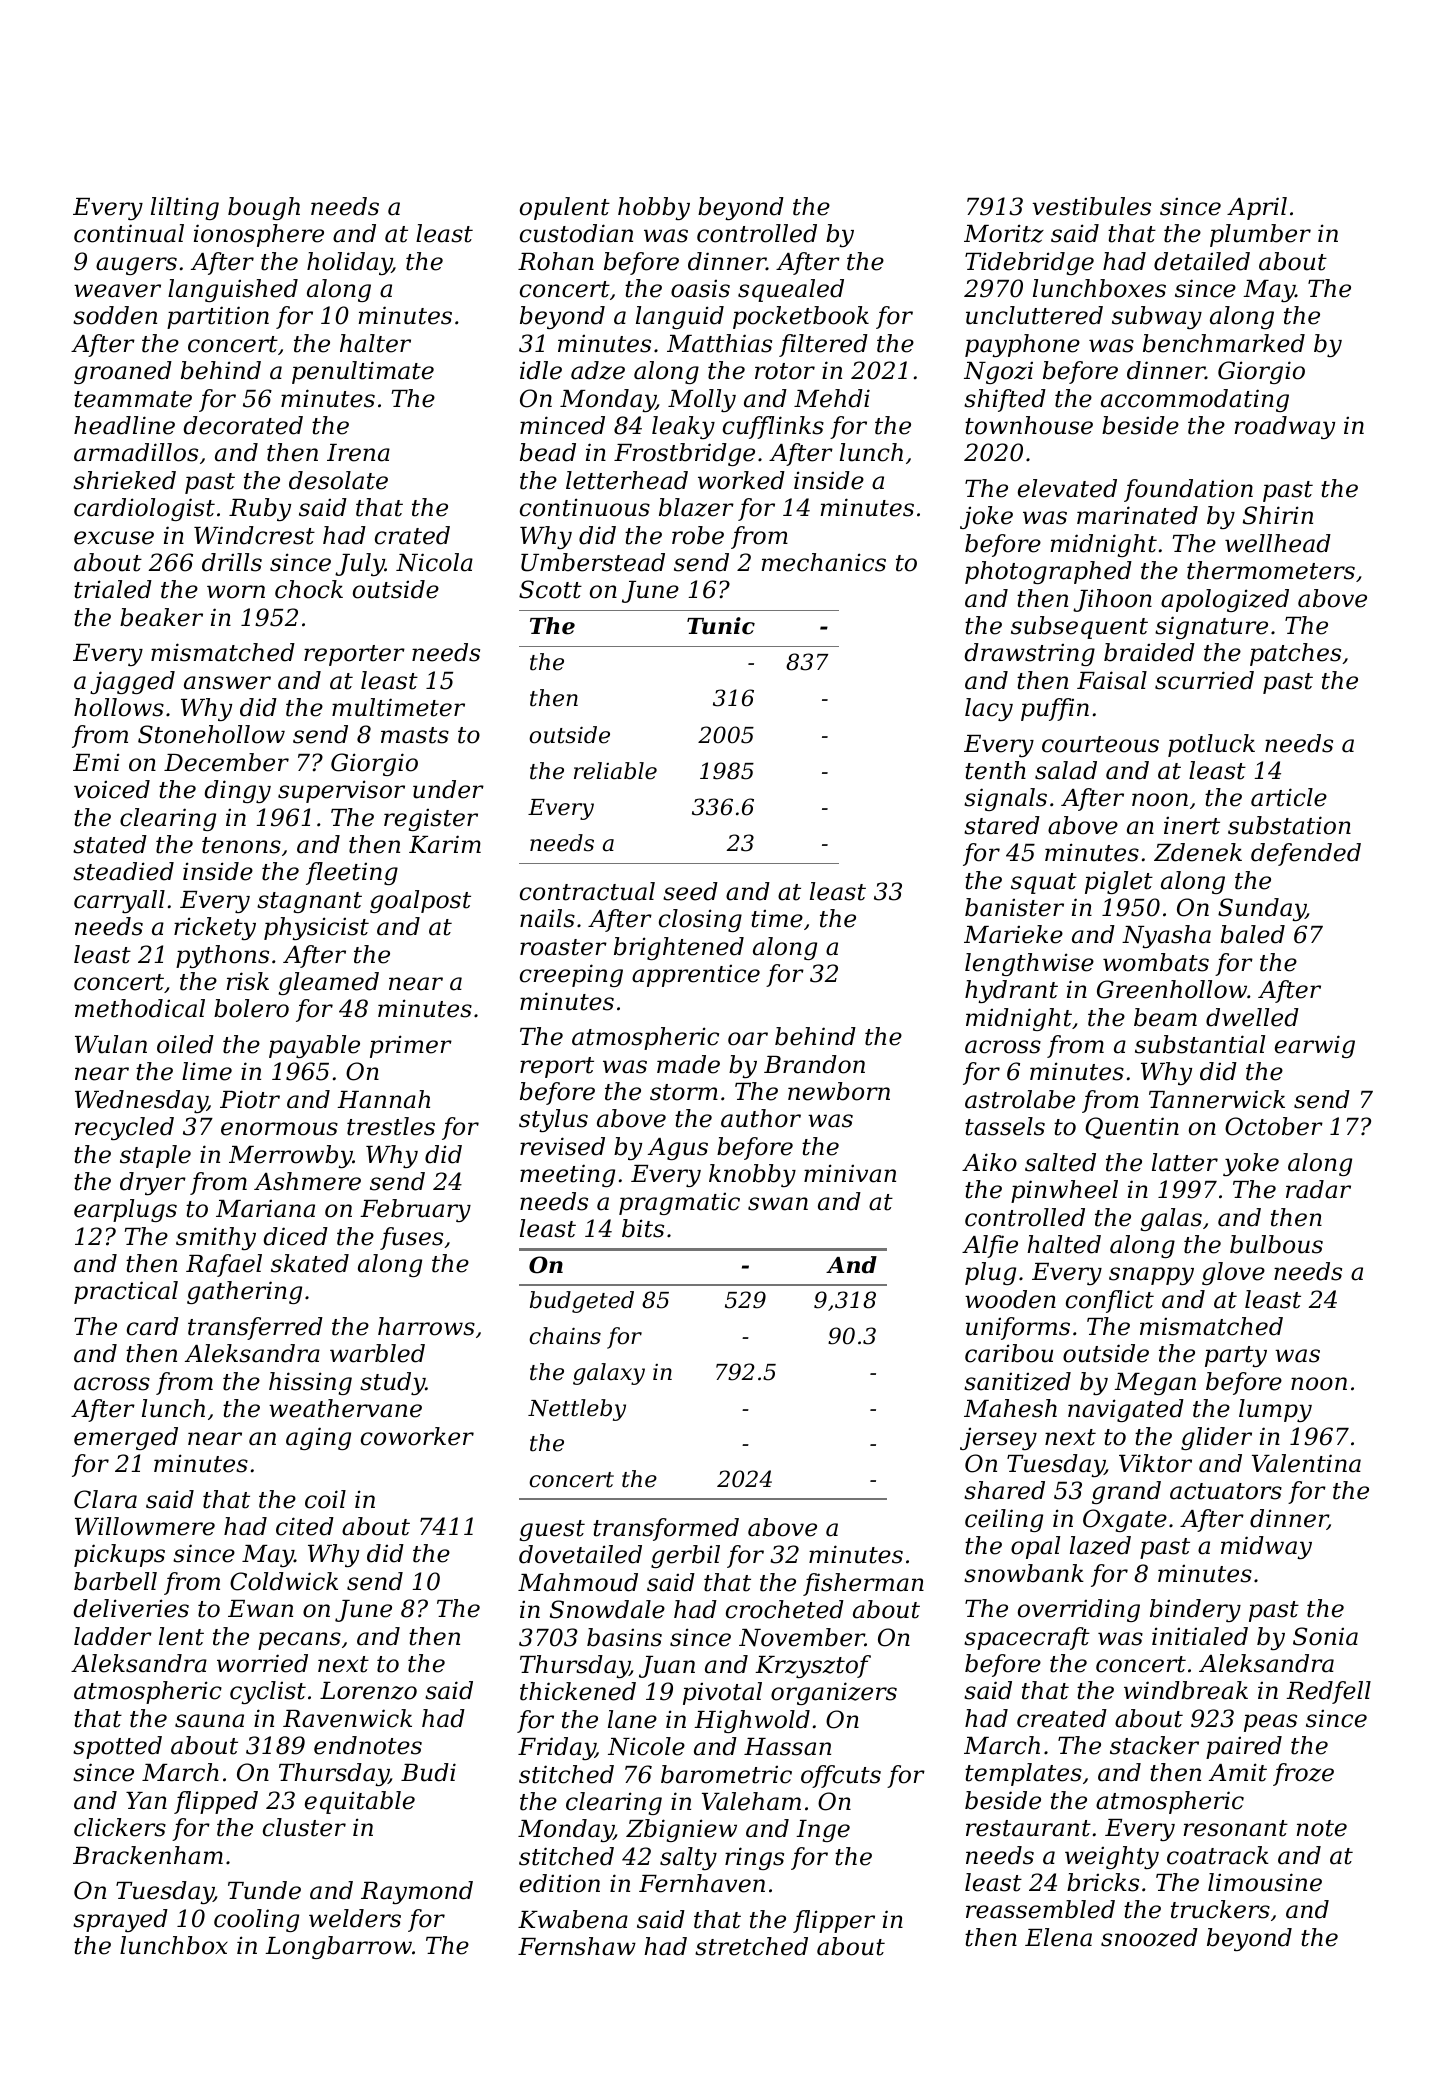 The width and height of the image is (1450, 2100). What do you see at coordinates (256, 1920) in the image?
I see `cooling` at bounding box center [256, 1920].
